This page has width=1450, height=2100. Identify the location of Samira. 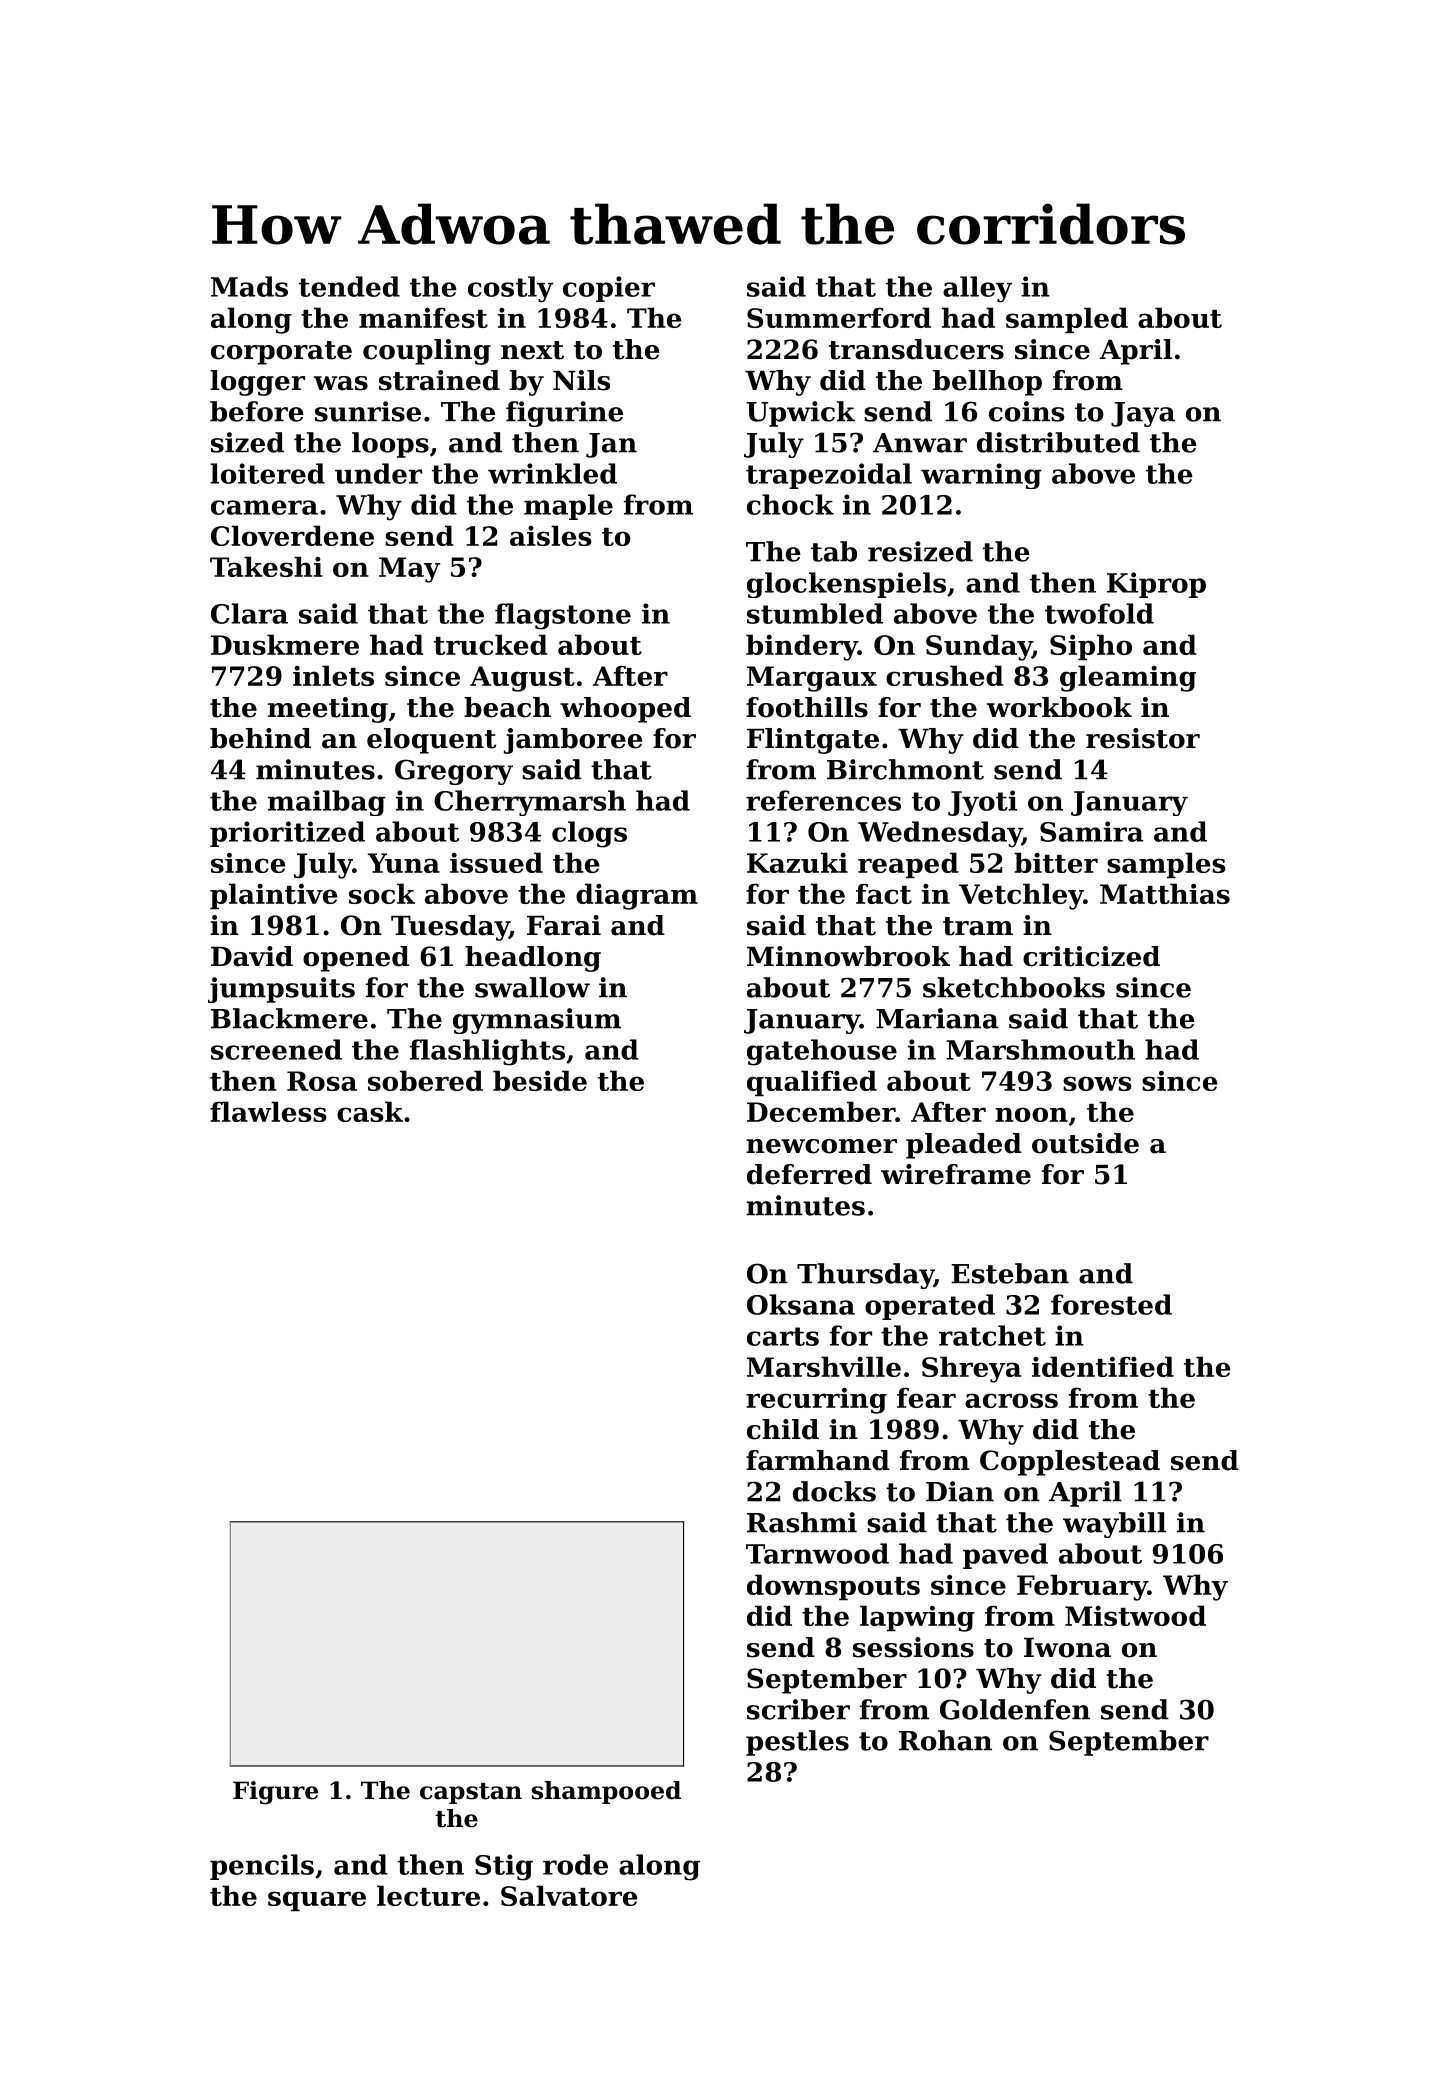
(1092, 831).
